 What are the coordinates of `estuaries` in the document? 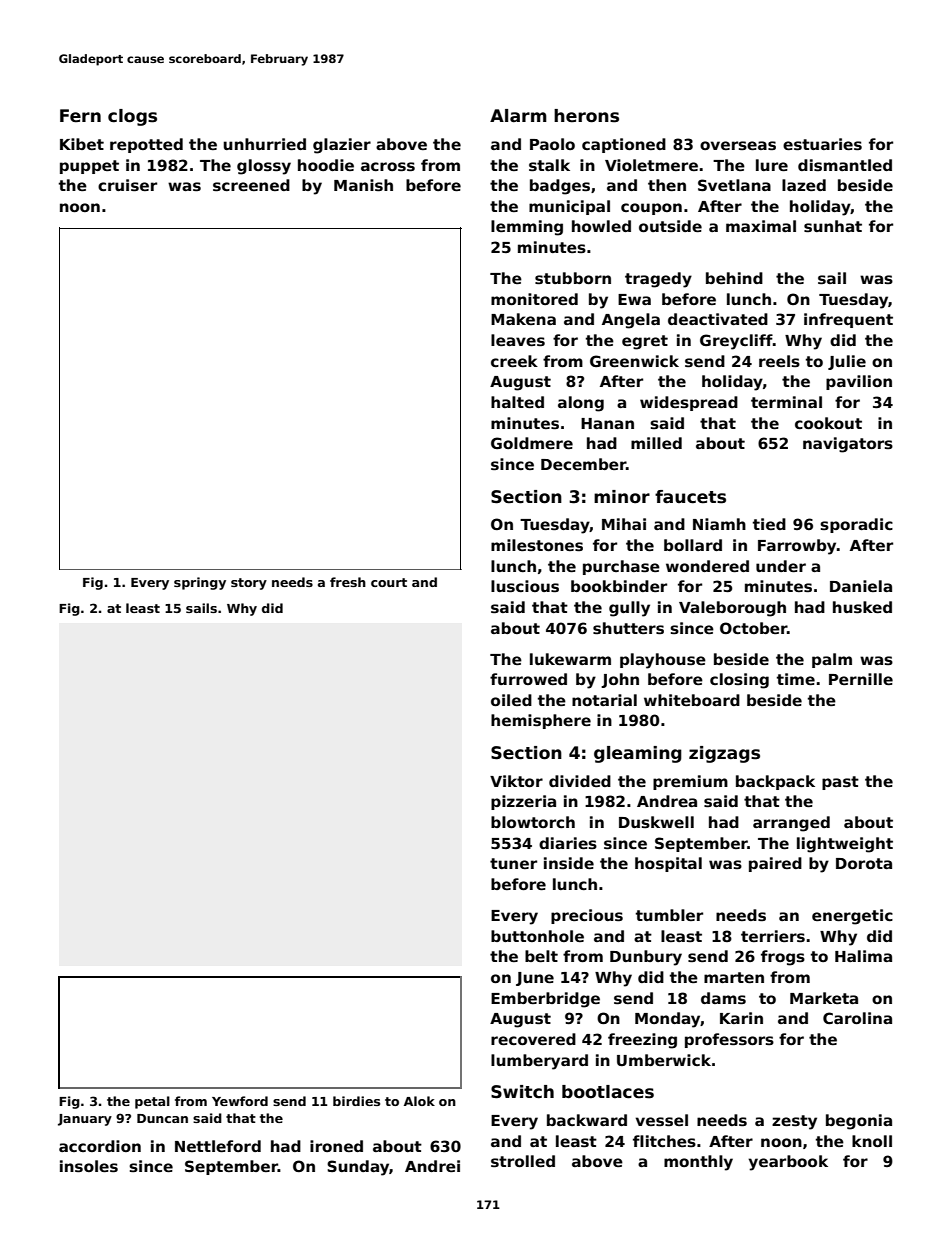 It's located at (822, 144).
